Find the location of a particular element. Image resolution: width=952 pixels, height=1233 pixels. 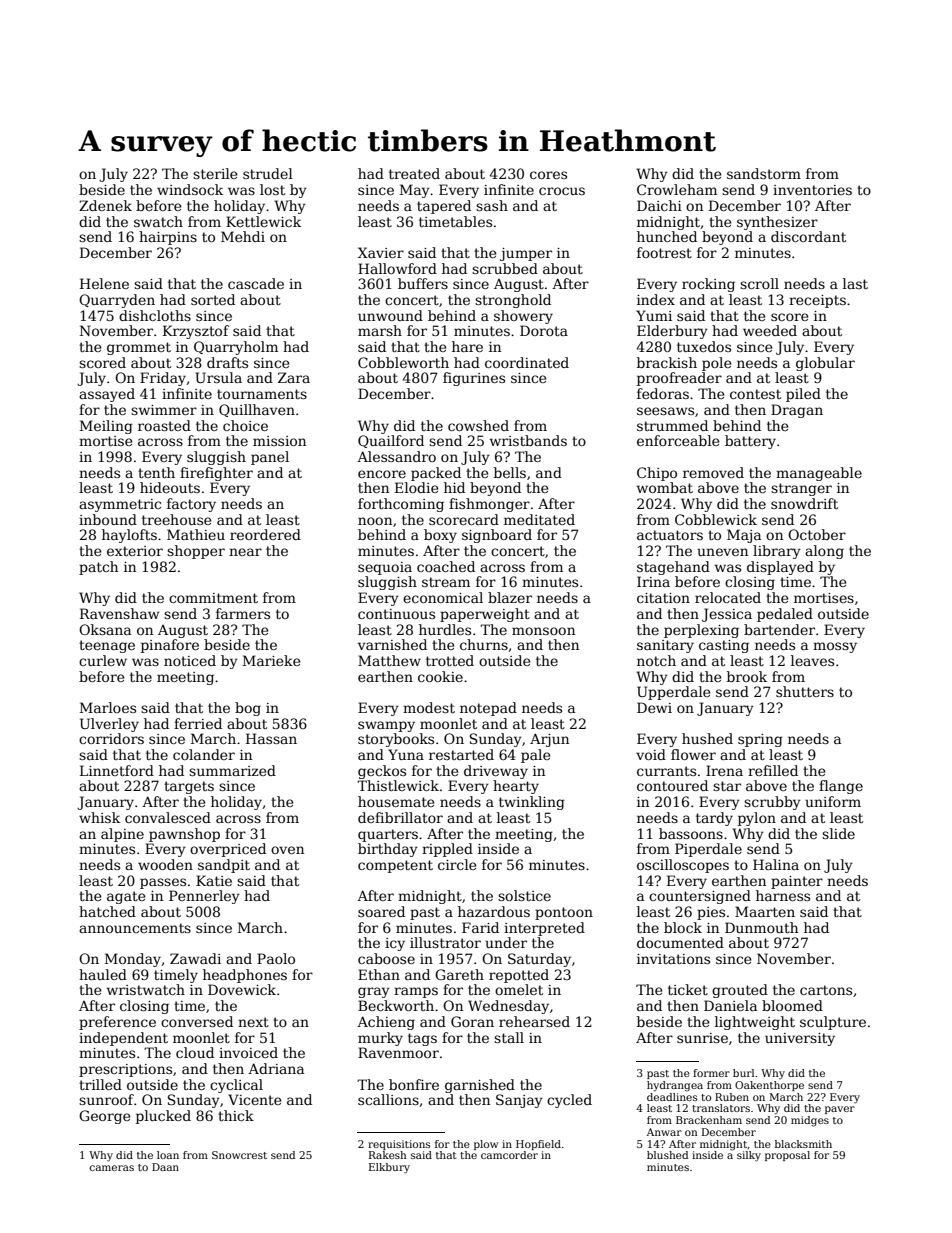

hearty is located at coordinates (516, 787).
